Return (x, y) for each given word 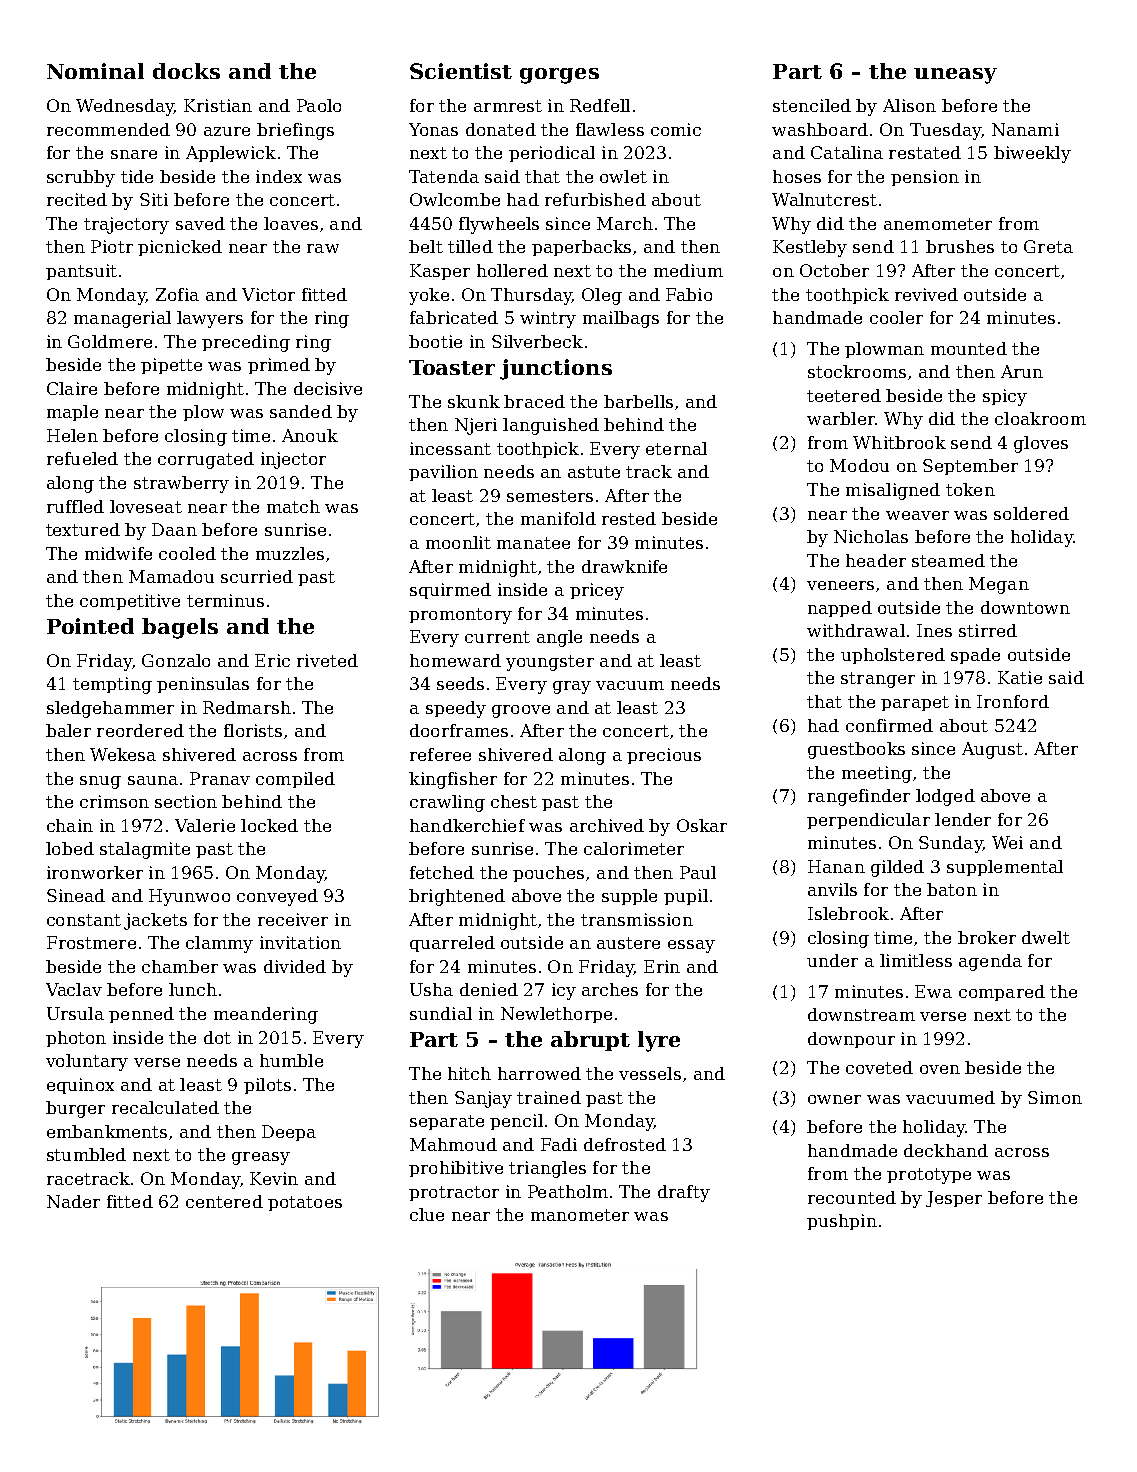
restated (925, 152)
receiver (293, 919)
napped (840, 609)
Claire (72, 388)
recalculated (165, 1107)
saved (200, 223)
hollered (512, 270)
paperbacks (581, 248)
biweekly (1032, 154)
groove (521, 711)
